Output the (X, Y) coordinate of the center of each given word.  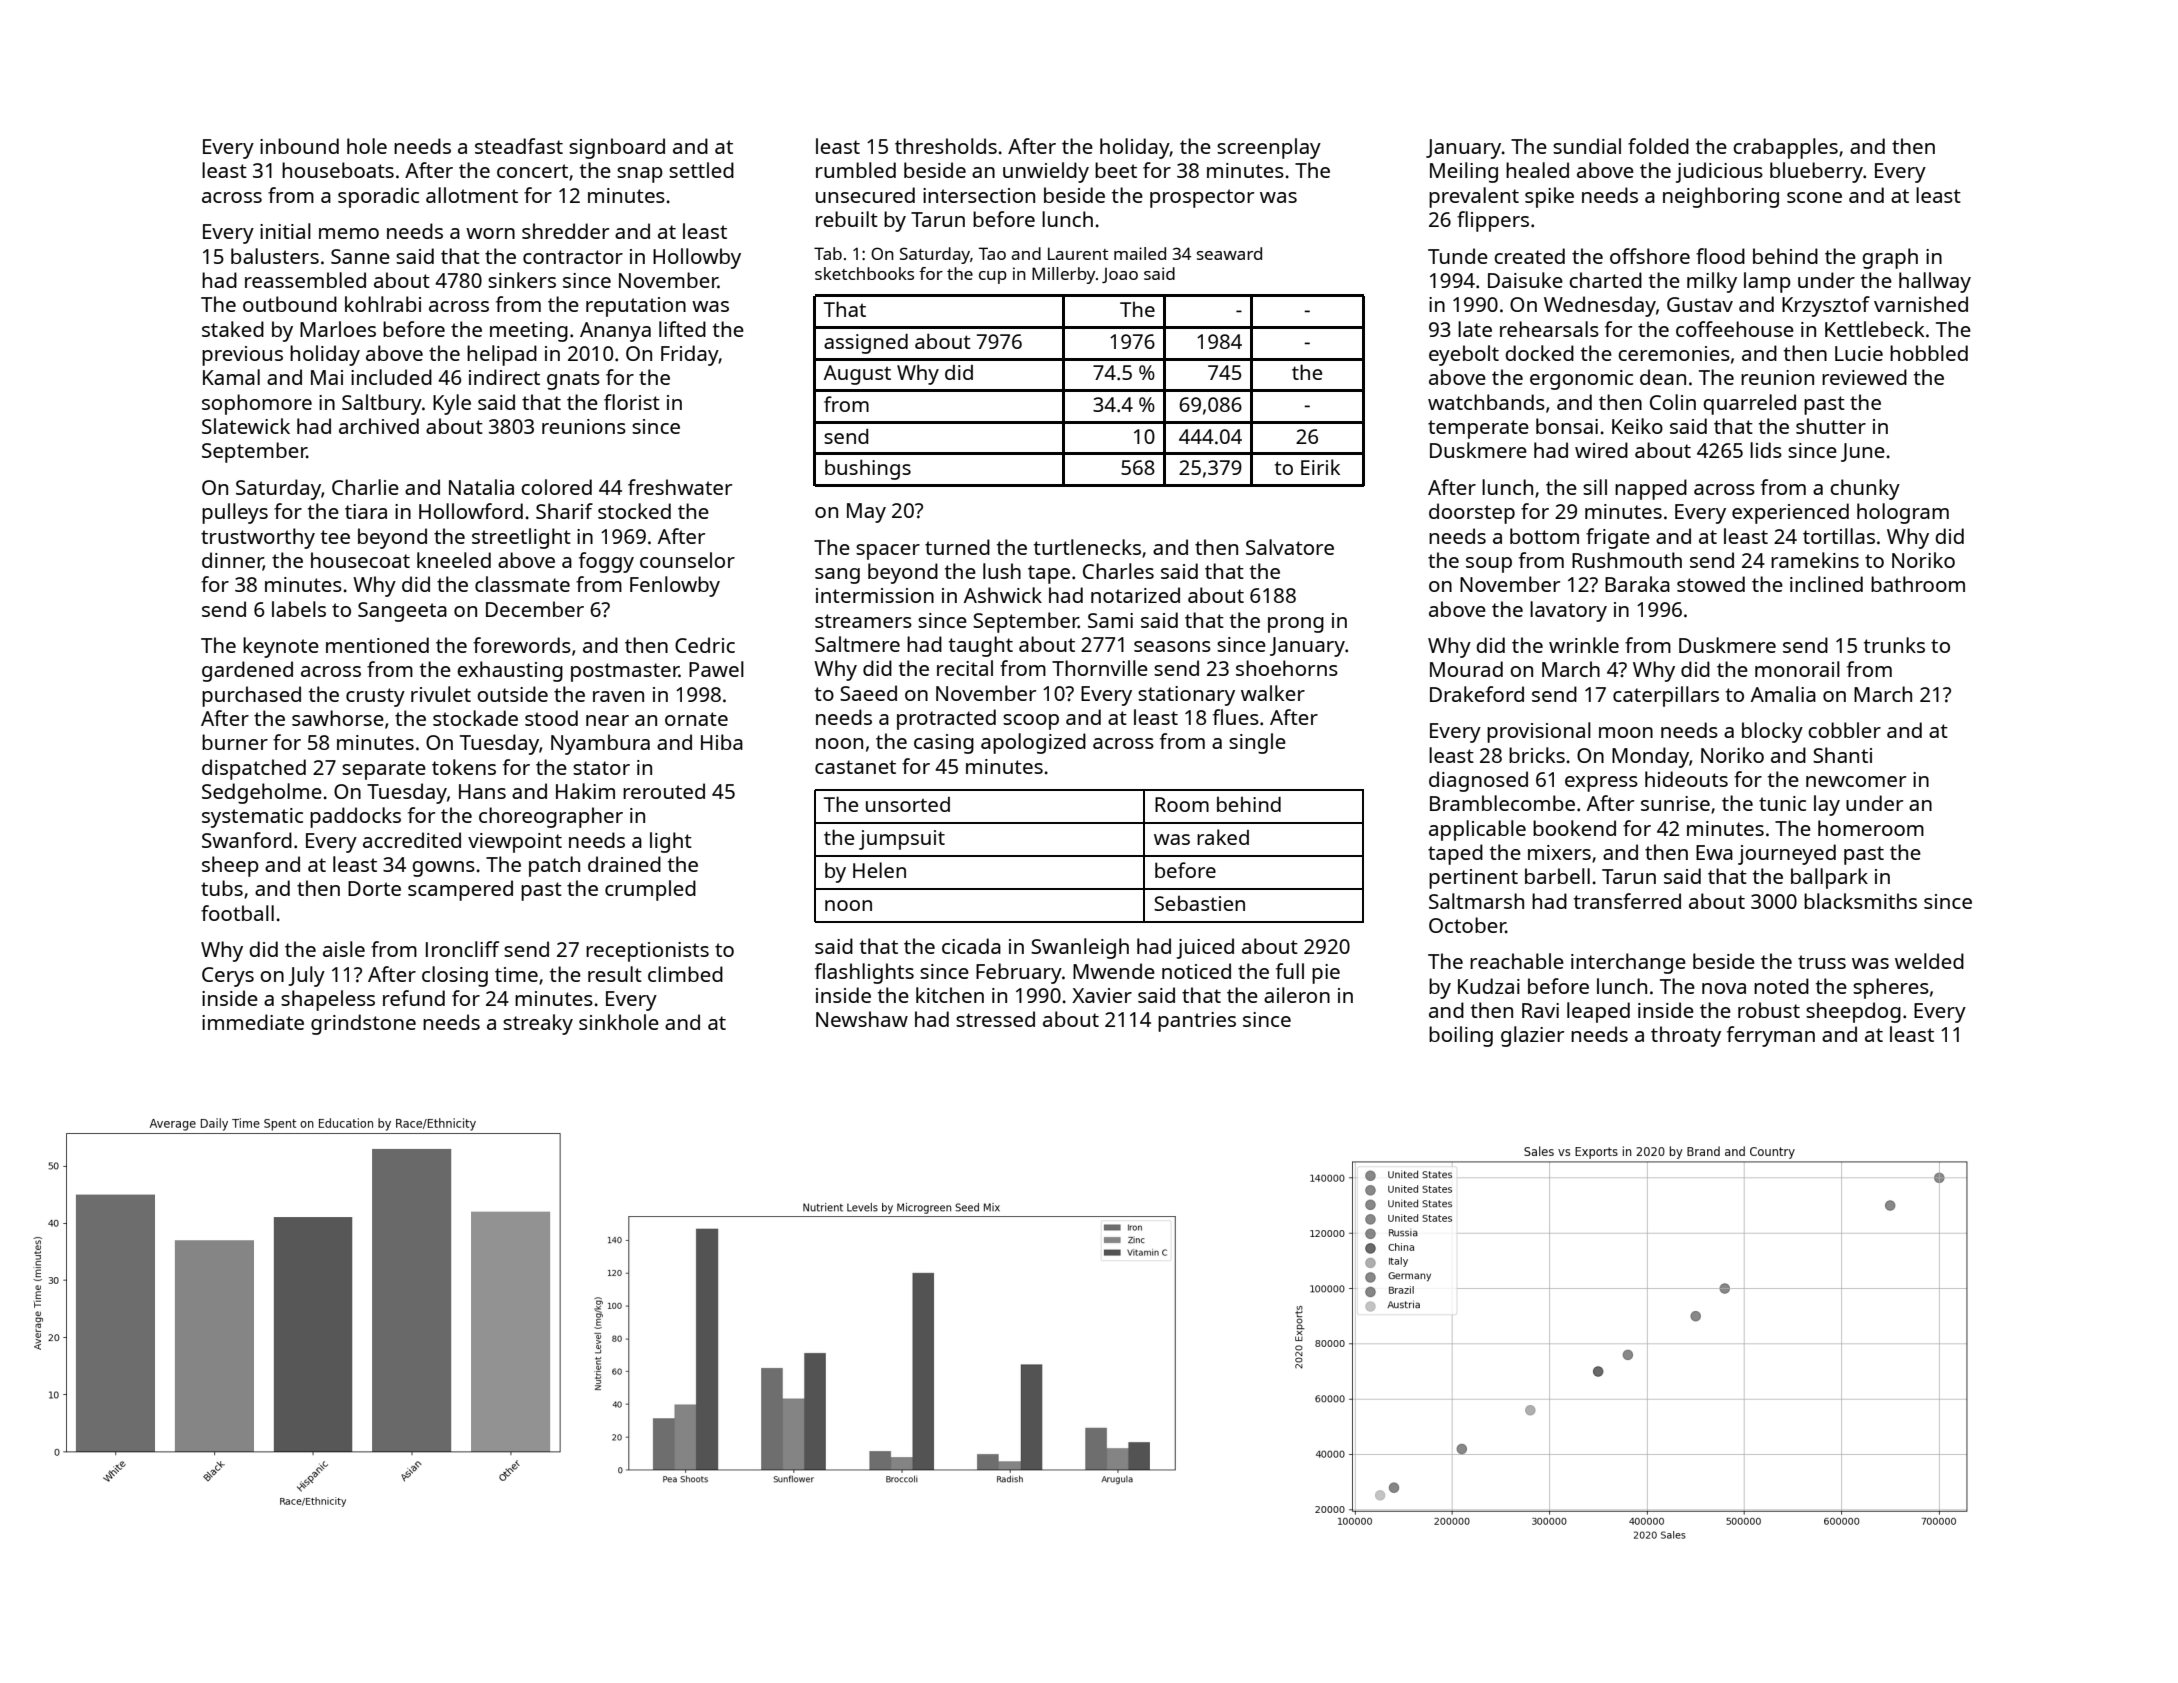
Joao (1120, 275)
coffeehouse (1735, 329)
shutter (1831, 426)
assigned (866, 344)
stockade (475, 718)
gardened (247, 671)
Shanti (1842, 755)
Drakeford (1477, 694)
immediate (253, 1022)
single (1257, 743)
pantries (1197, 1022)
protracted (946, 719)
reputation (636, 307)
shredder (565, 231)
